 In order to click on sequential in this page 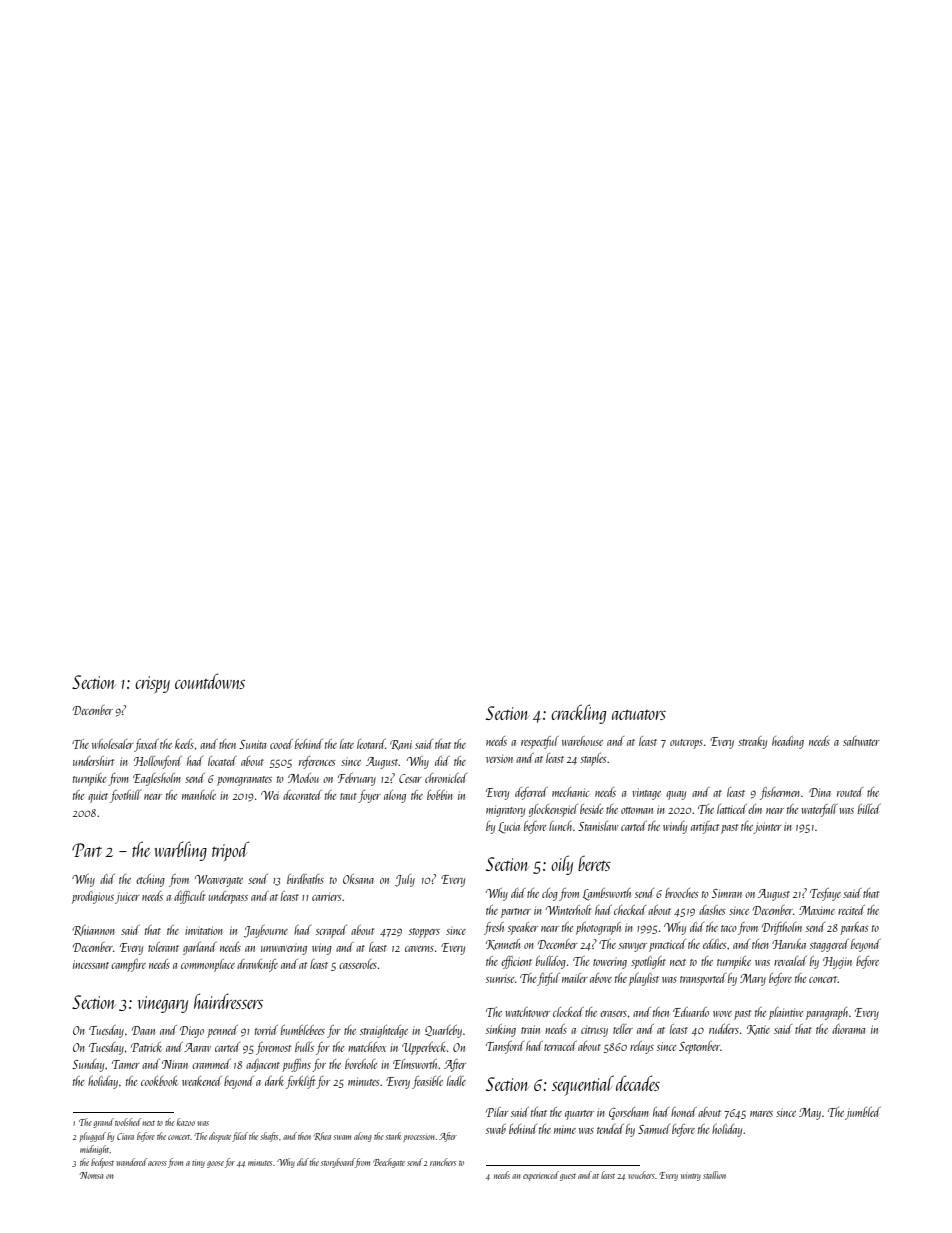, I will do `click(583, 1085)`.
